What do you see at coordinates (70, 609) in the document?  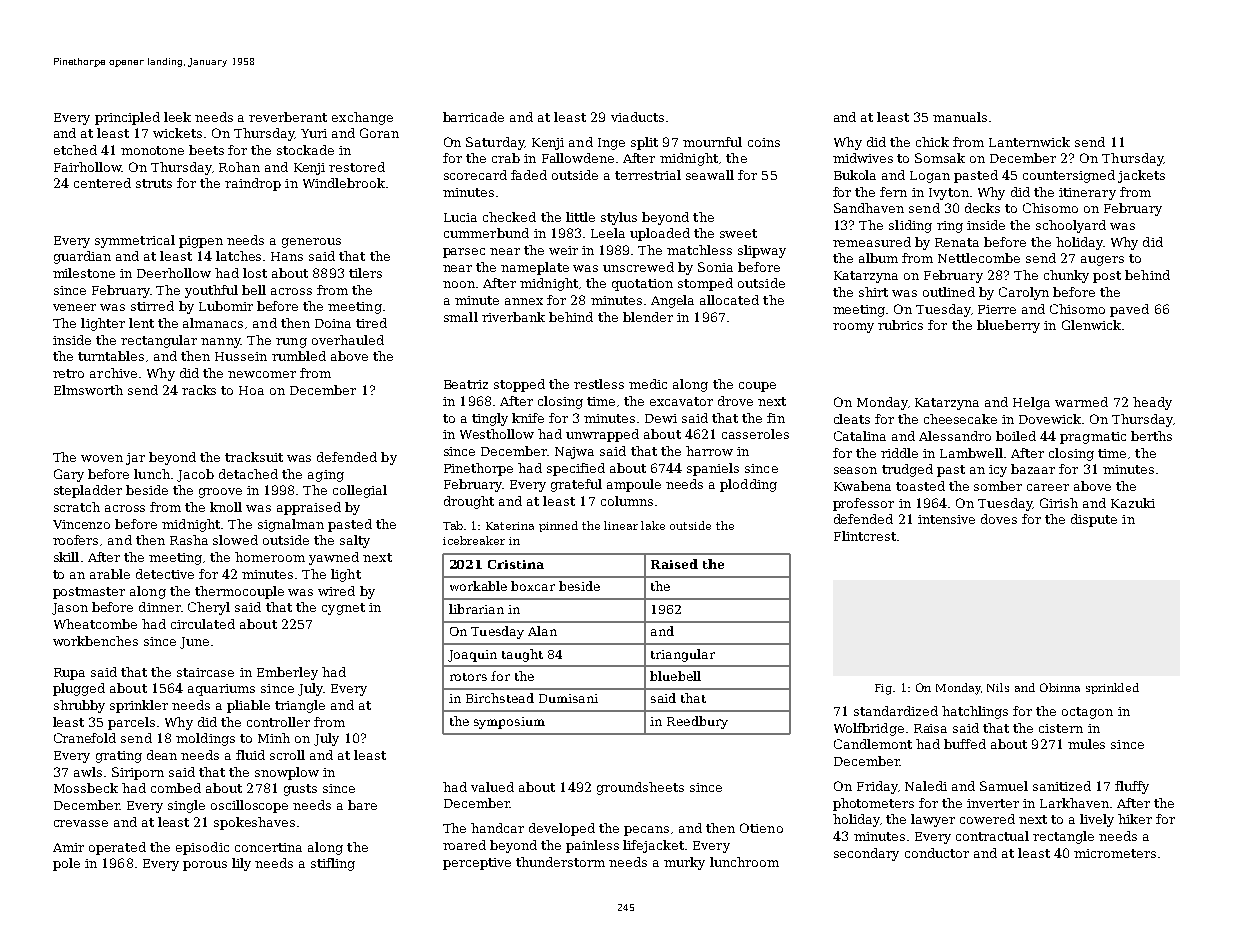 I see `Jason` at bounding box center [70, 609].
